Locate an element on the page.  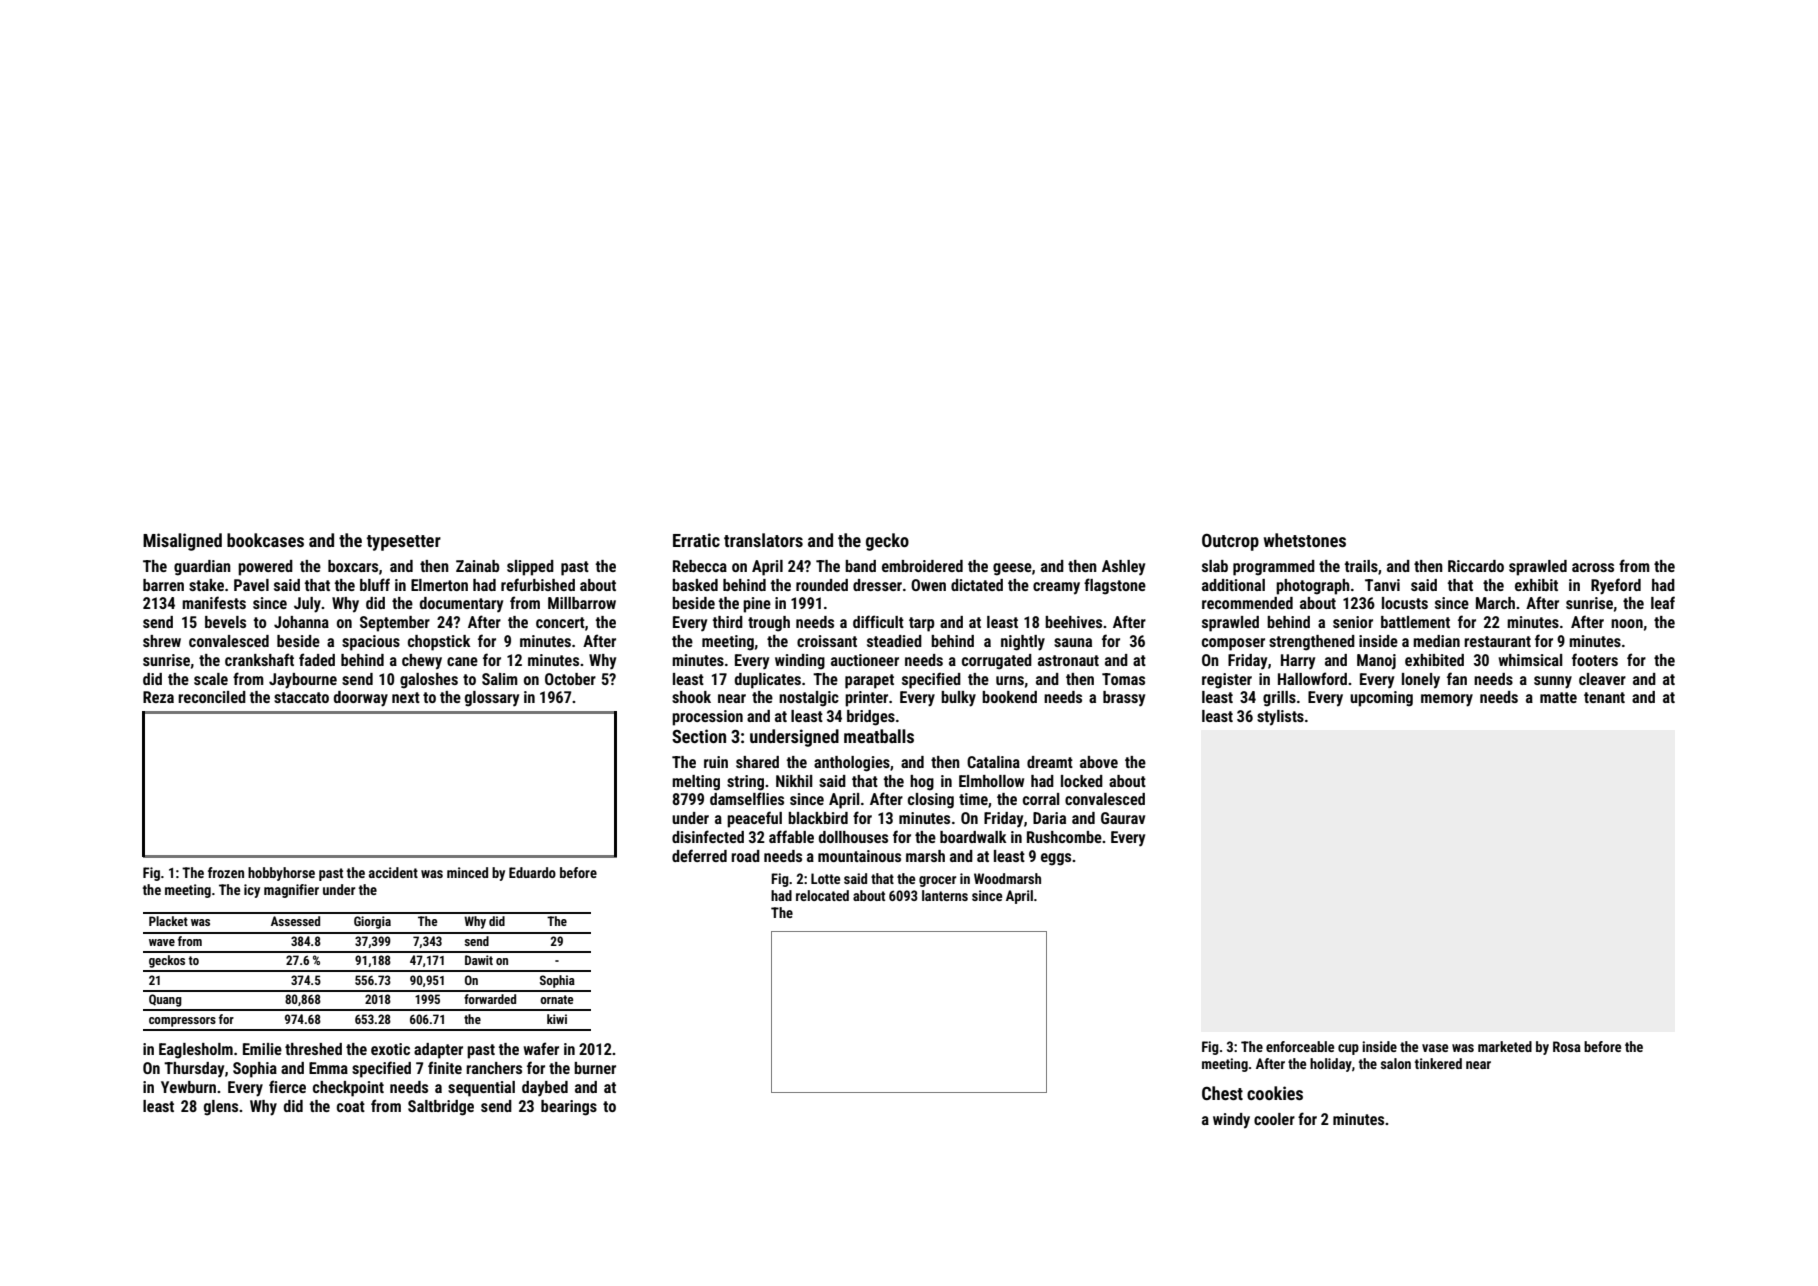
stylists is located at coordinates (1280, 718).
